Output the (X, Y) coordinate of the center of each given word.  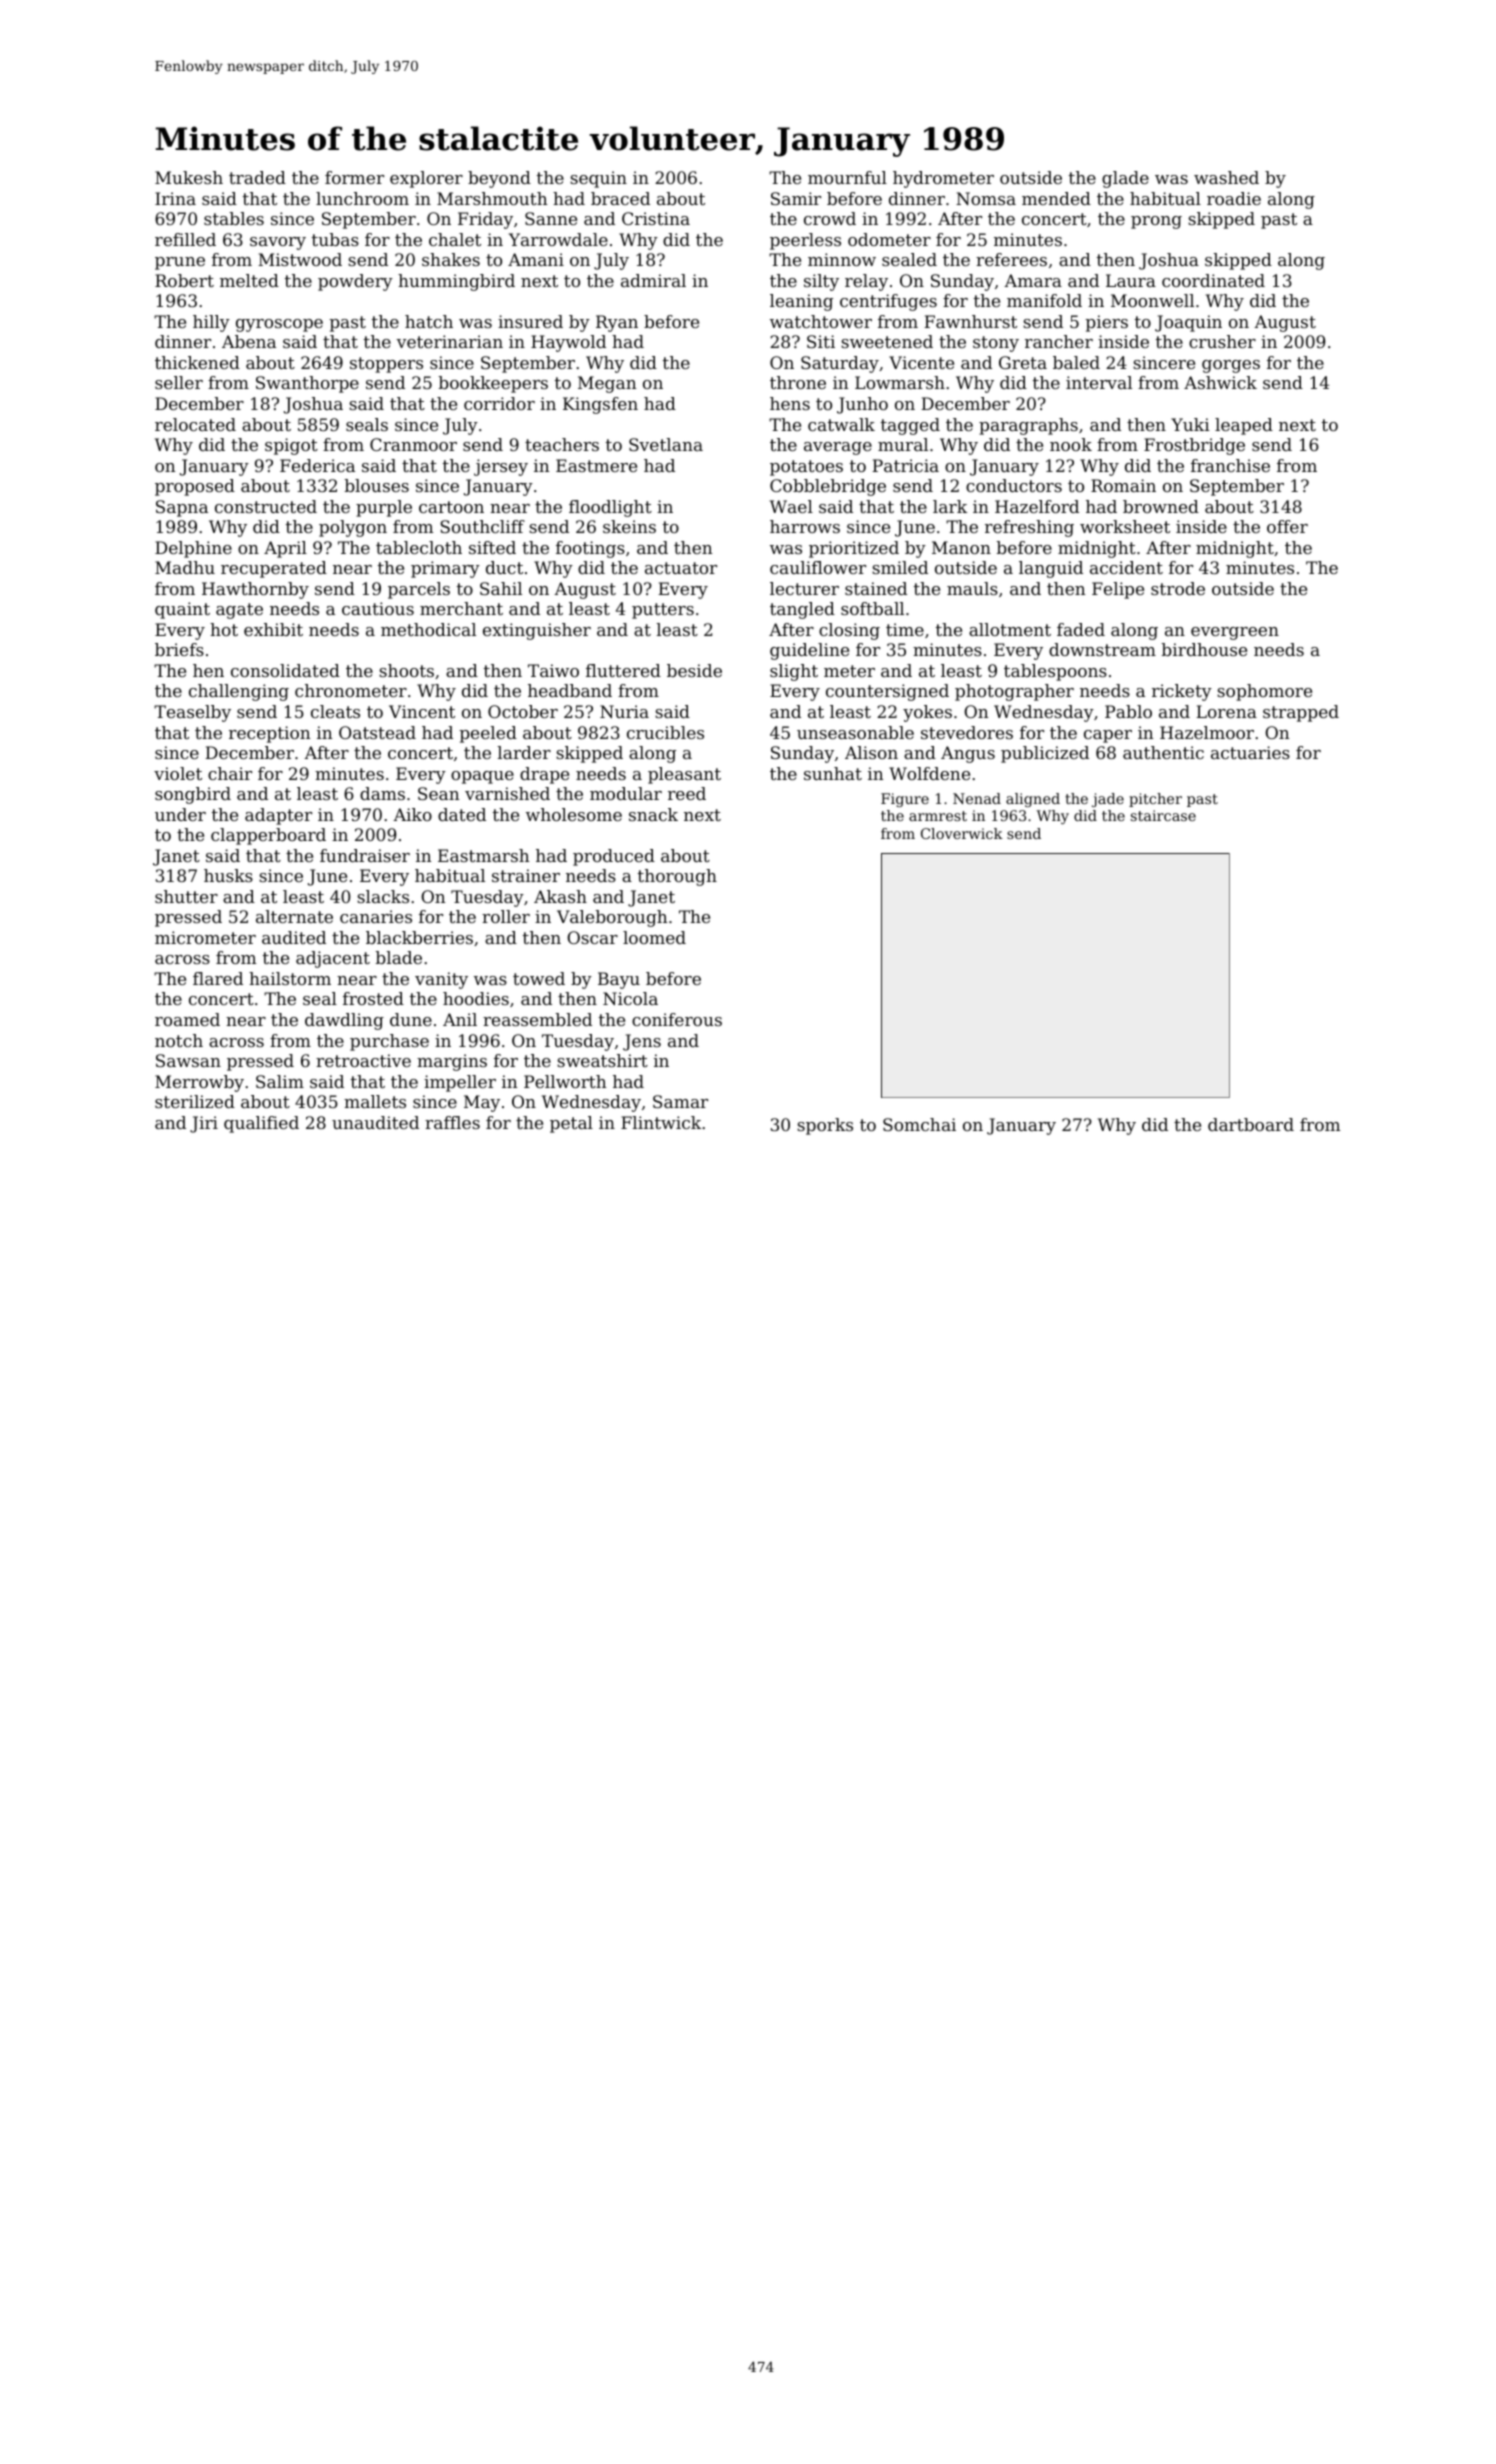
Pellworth (565, 1081)
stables (234, 218)
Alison (871, 752)
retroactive (363, 1060)
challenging (239, 692)
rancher (1059, 341)
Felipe (1118, 590)
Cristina (656, 218)
